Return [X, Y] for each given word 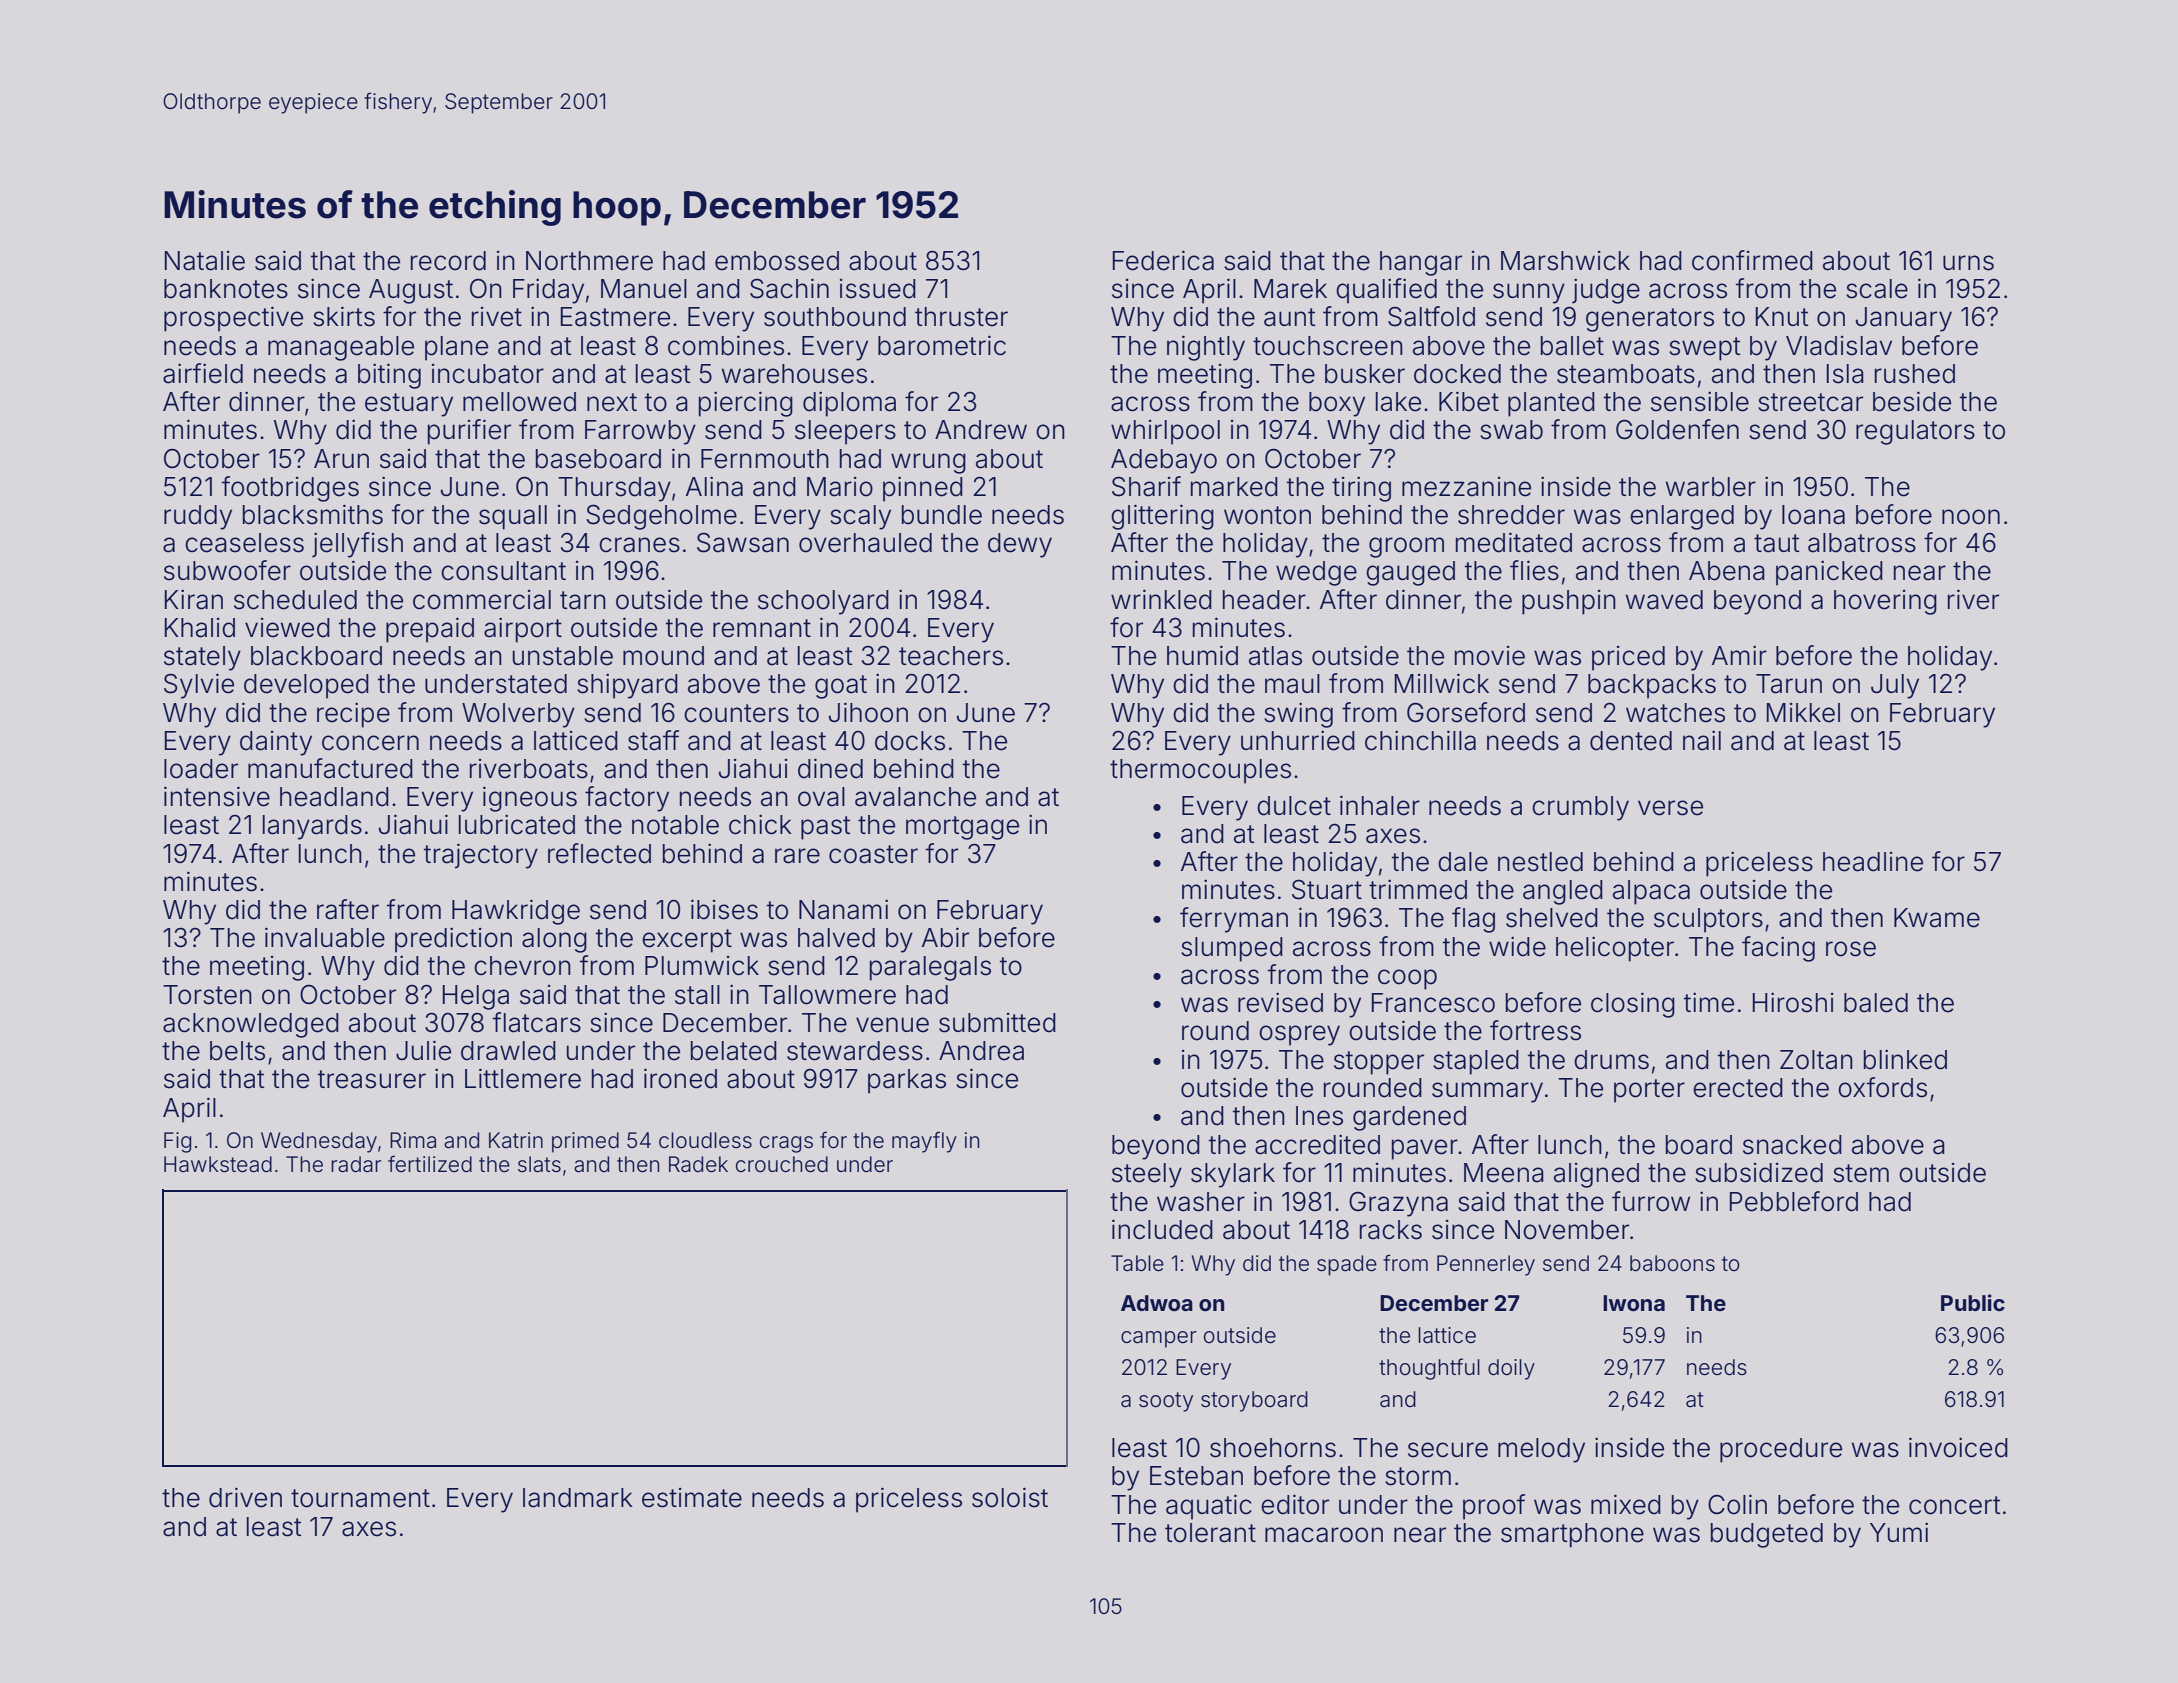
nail [1702, 740]
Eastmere [615, 317]
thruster [961, 317]
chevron [522, 966]
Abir [945, 937]
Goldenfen [1677, 429]
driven [245, 1497]
